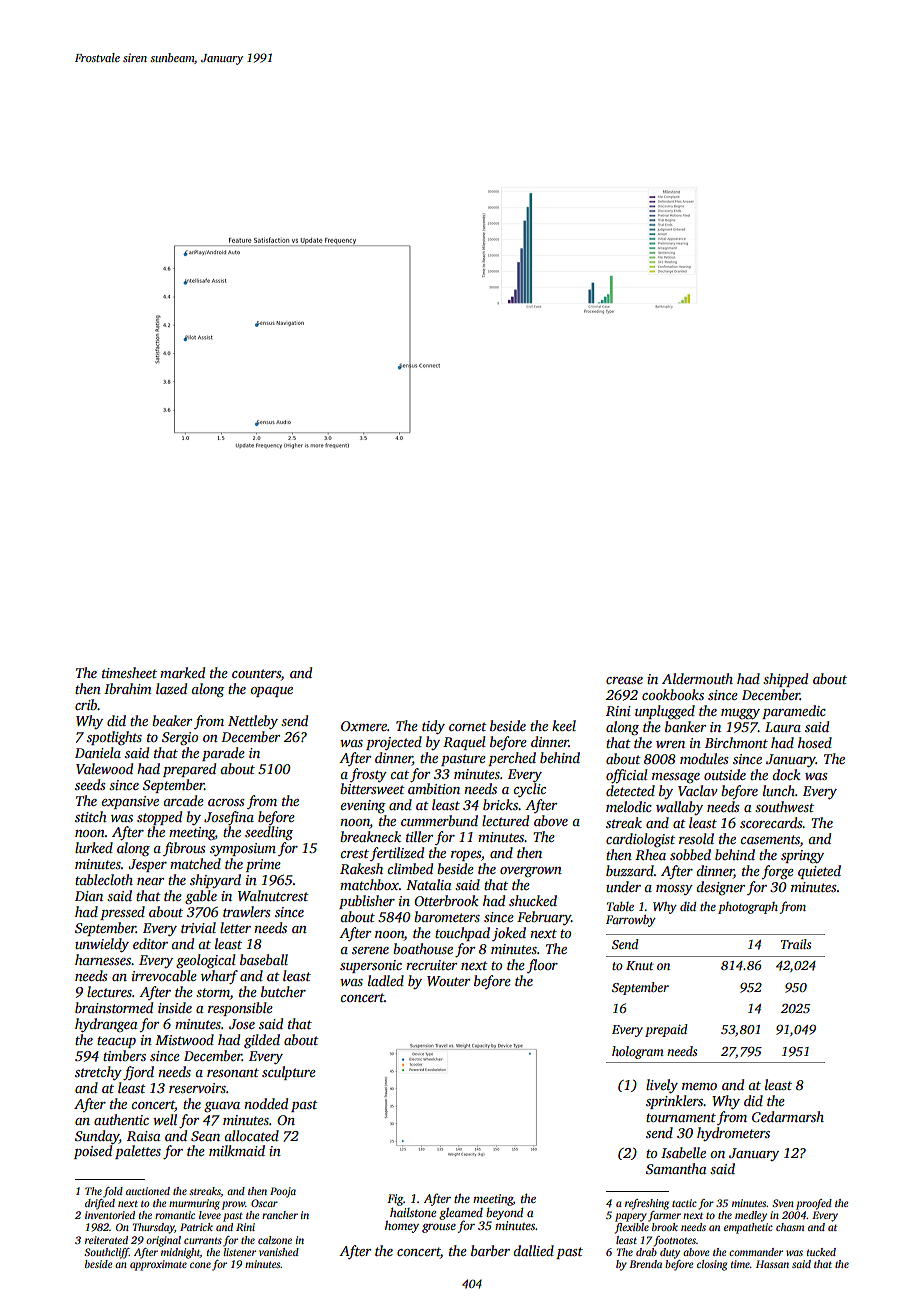  I want to click on harnesses, so click(103, 959).
